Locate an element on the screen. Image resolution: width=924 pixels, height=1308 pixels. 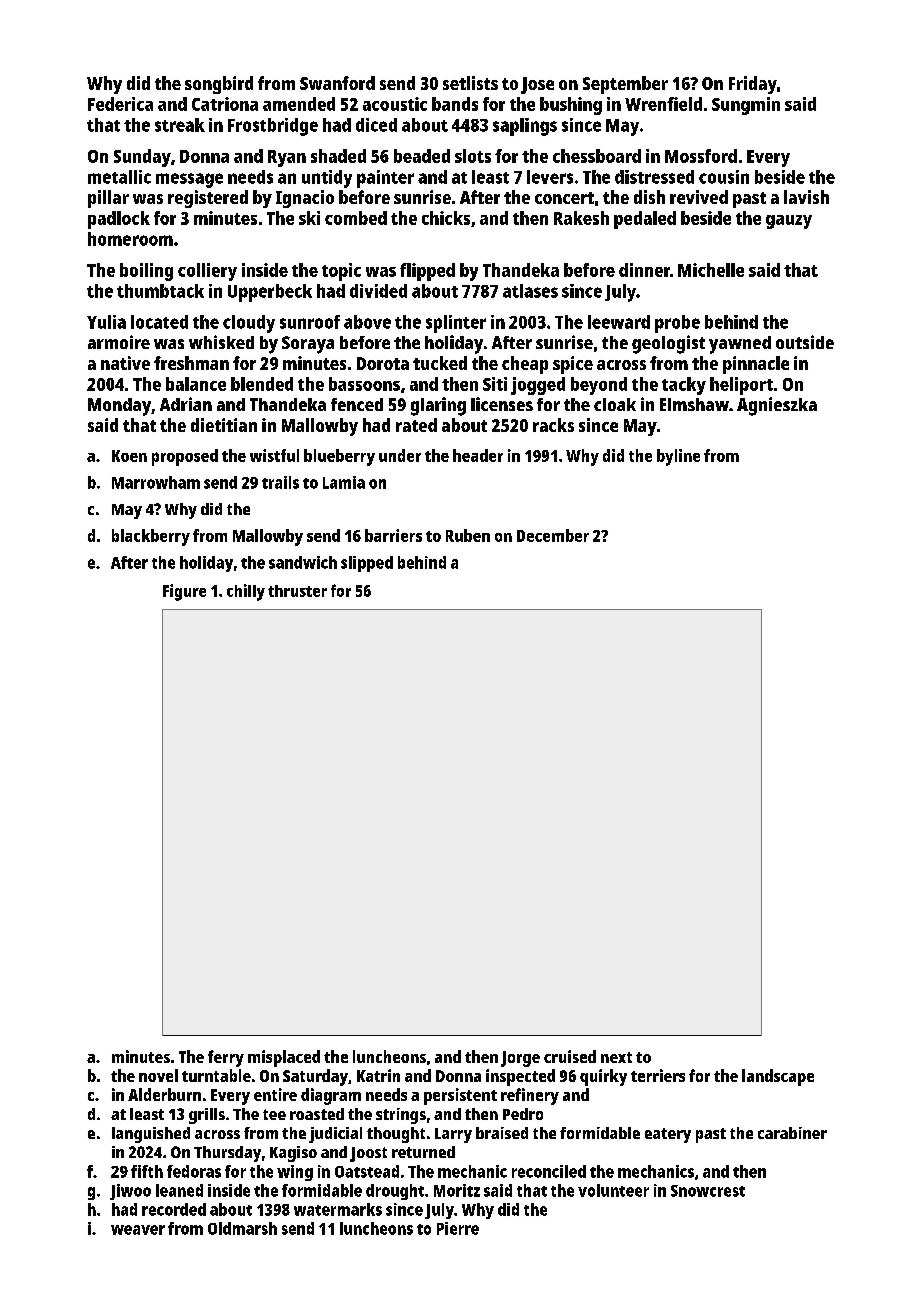
Swanford is located at coordinates (337, 83).
